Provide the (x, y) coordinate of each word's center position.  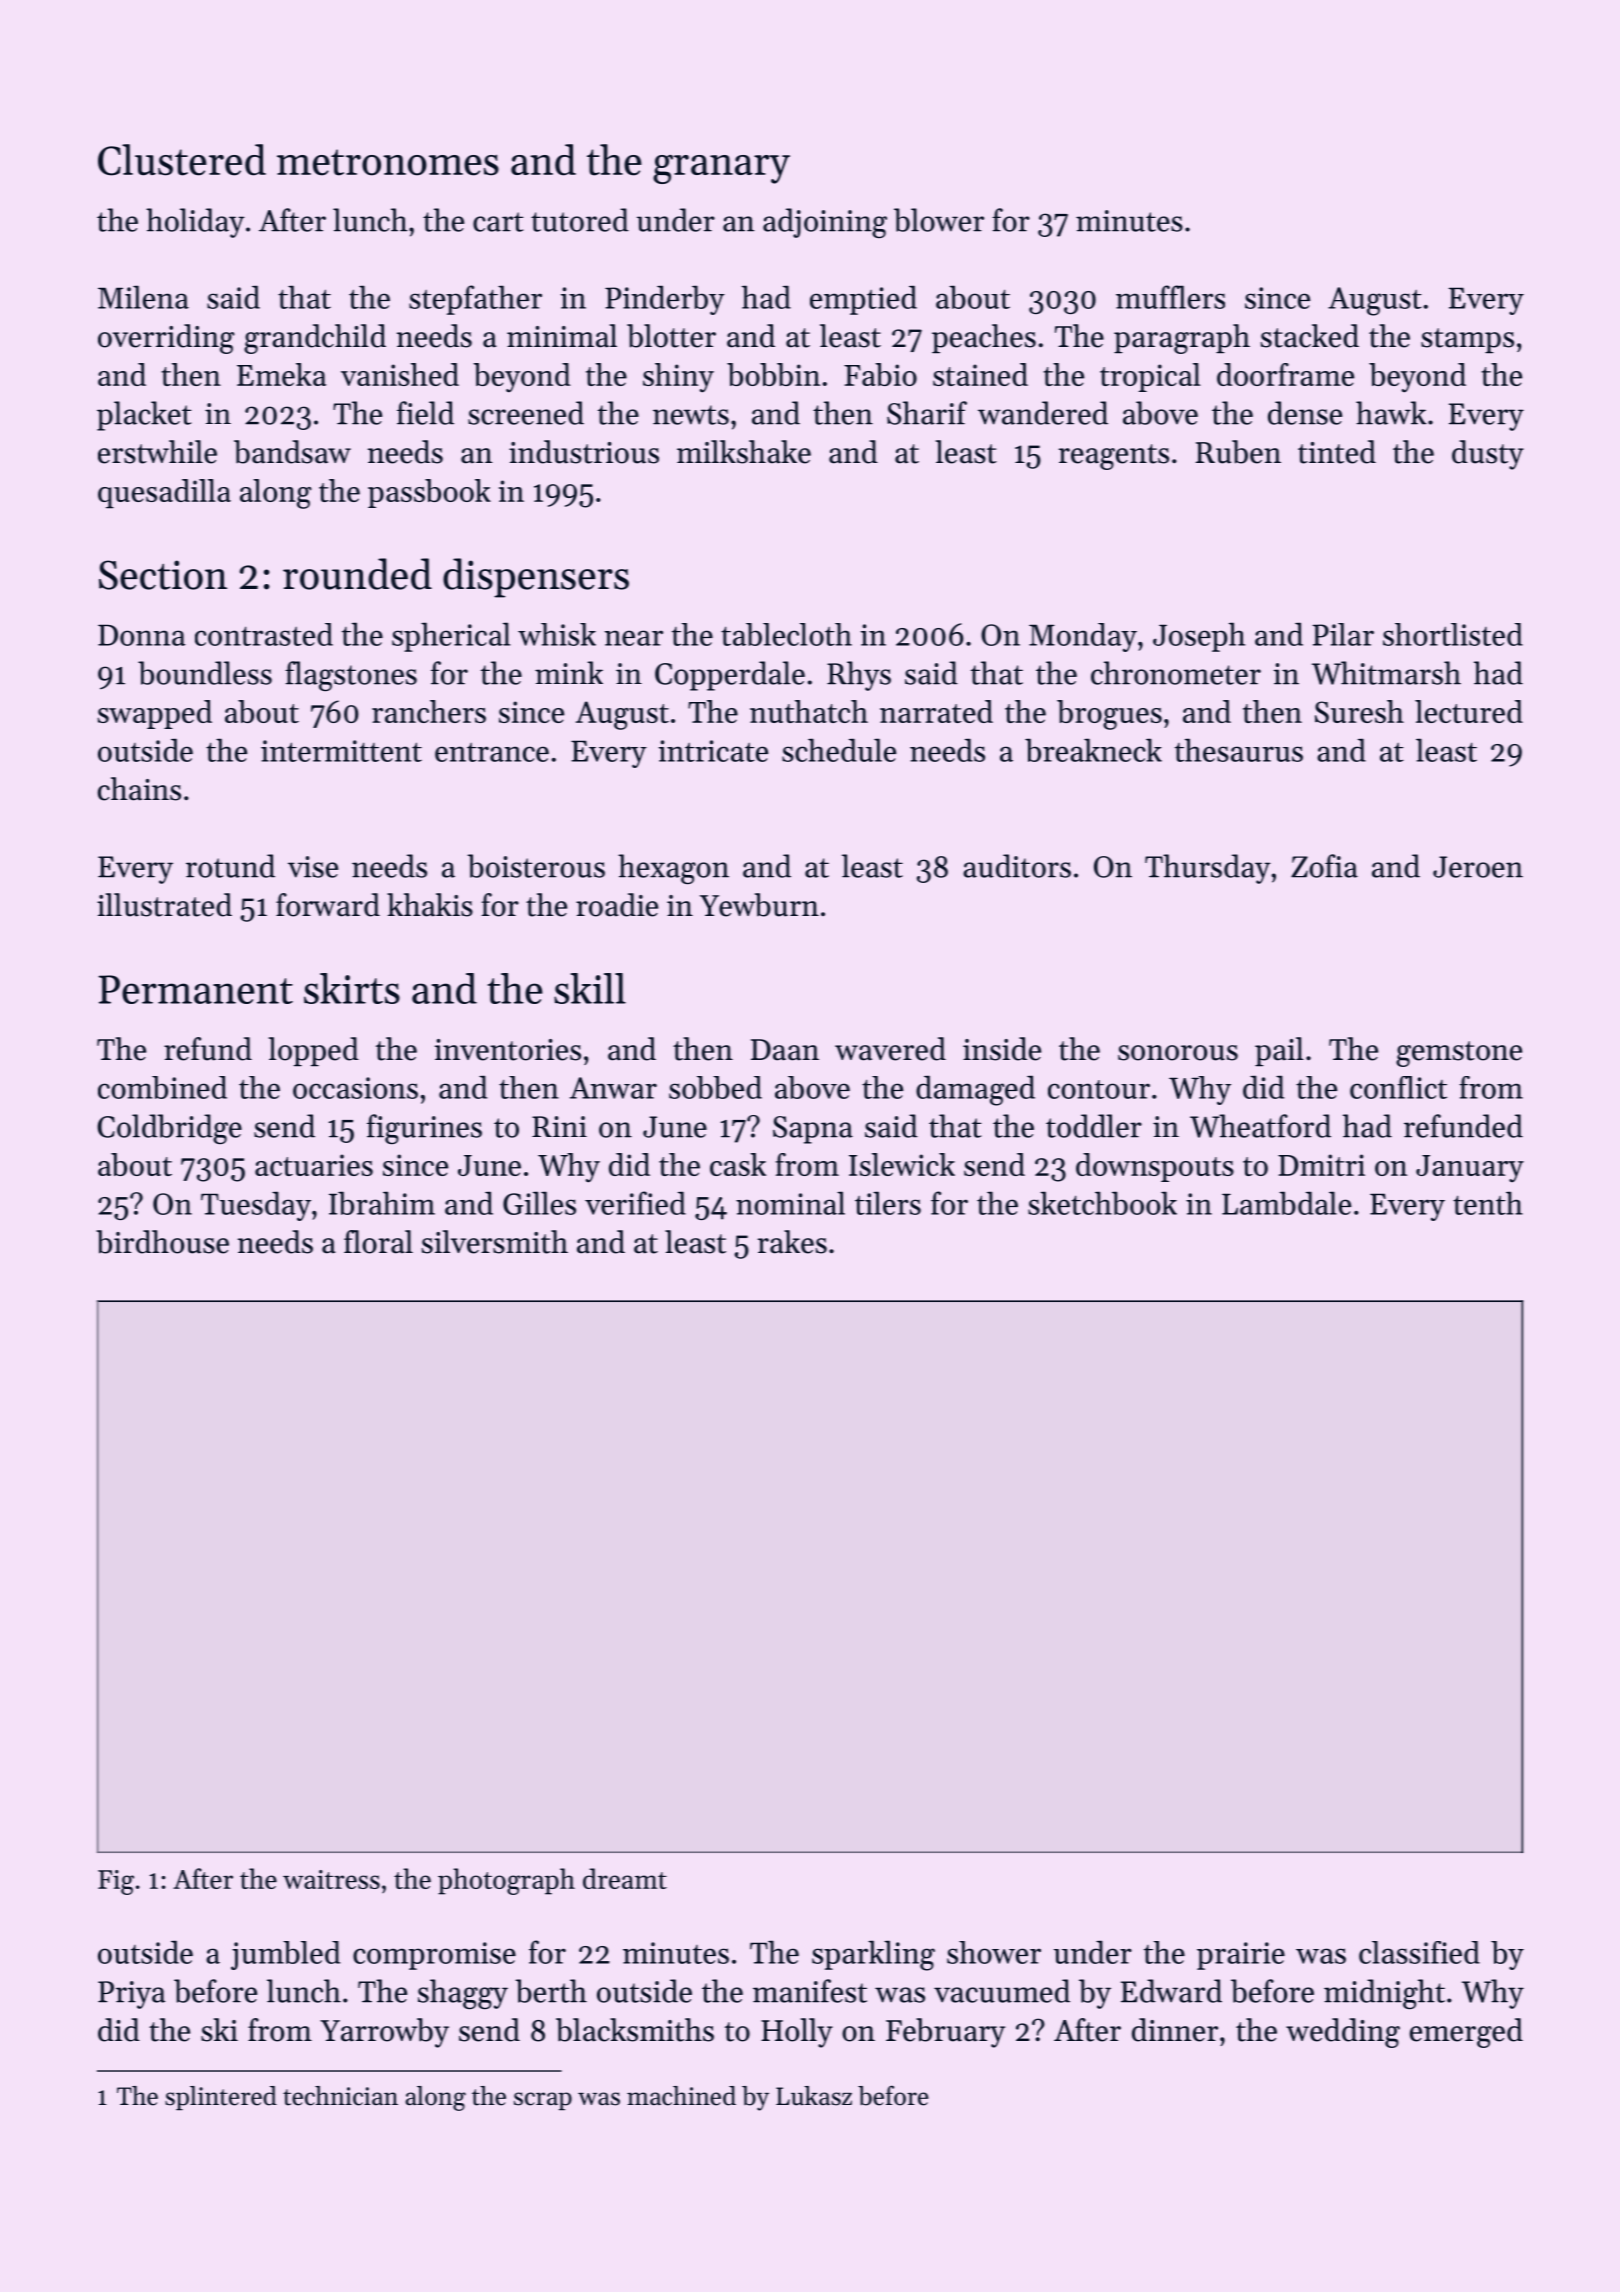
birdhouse (162, 1242)
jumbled (285, 1955)
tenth (1488, 1203)
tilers (888, 1203)
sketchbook (1102, 1203)
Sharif (927, 413)
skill (590, 988)
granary (721, 169)
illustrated (164, 905)
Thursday (1208, 869)
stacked (1310, 336)
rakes (792, 1242)
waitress (331, 1879)
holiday (195, 223)
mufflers (1170, 297)
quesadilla (164, 494)
